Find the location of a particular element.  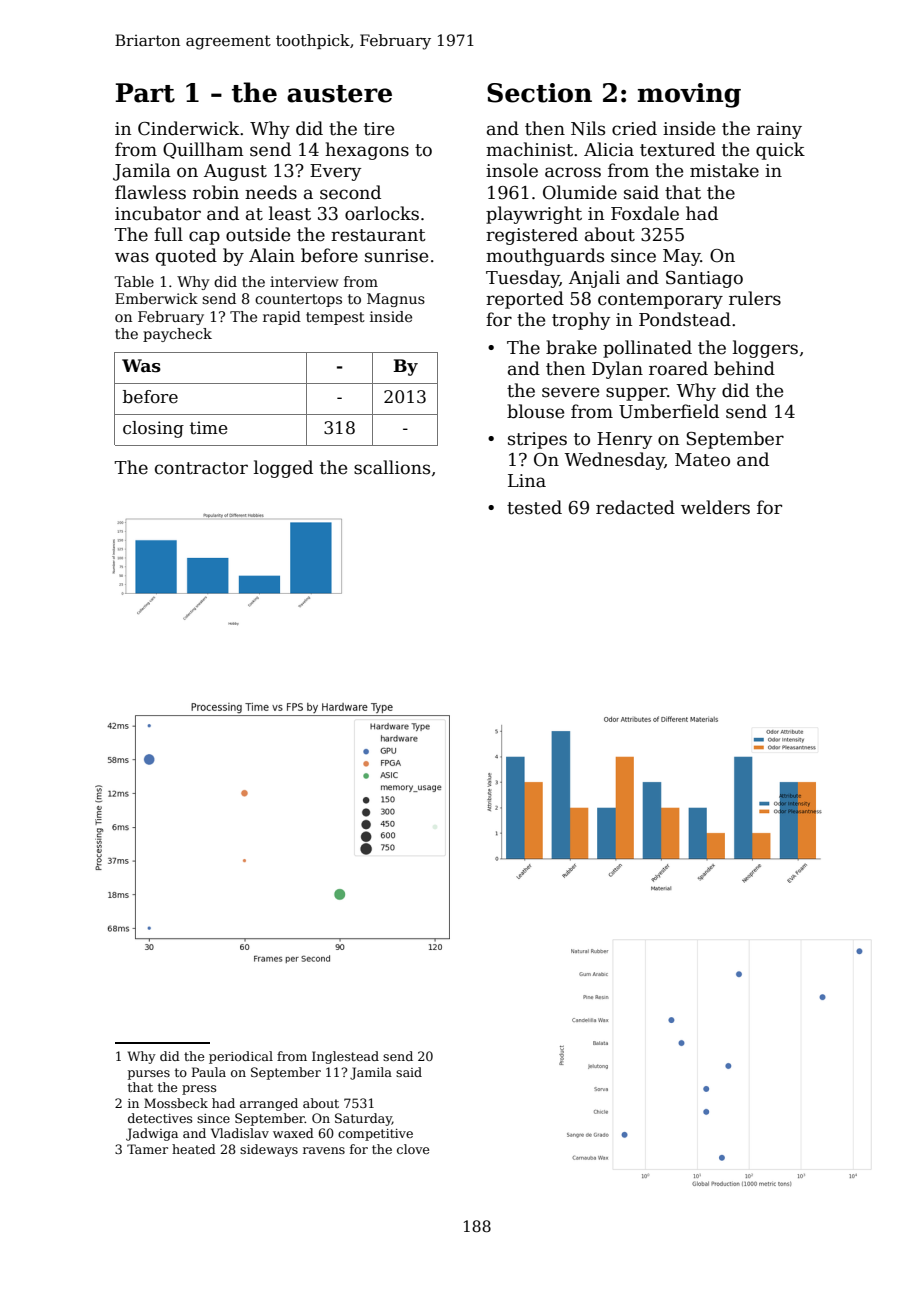

registered is located at coordinates (532, 236).
